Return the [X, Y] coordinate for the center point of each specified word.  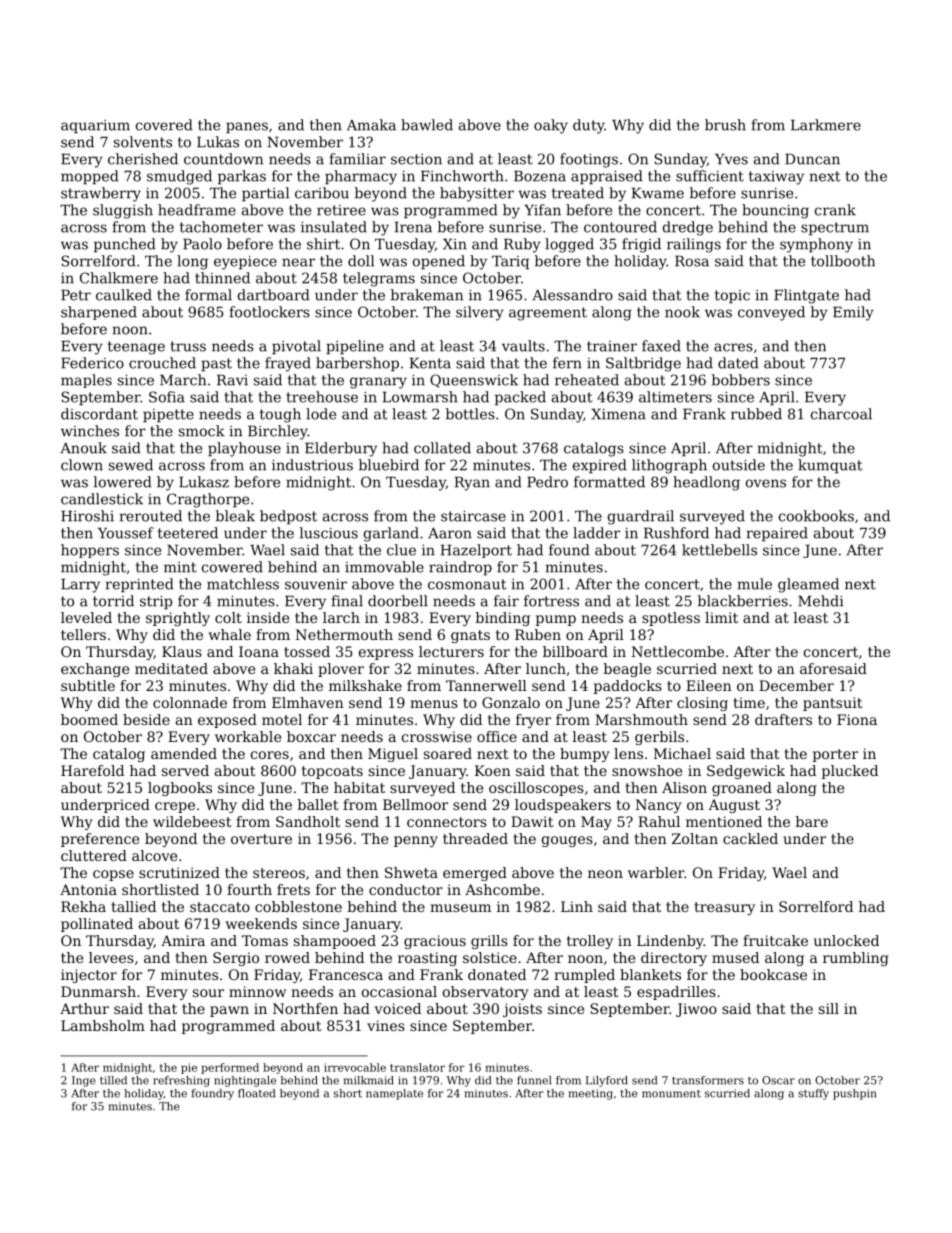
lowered [123, 482]
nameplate [394, 1094]
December [796, 685]
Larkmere [826, 125]
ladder [596, 533]
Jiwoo [696, 1010]
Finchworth [462, 176]
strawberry [101, 194]
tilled [113, 1080]
